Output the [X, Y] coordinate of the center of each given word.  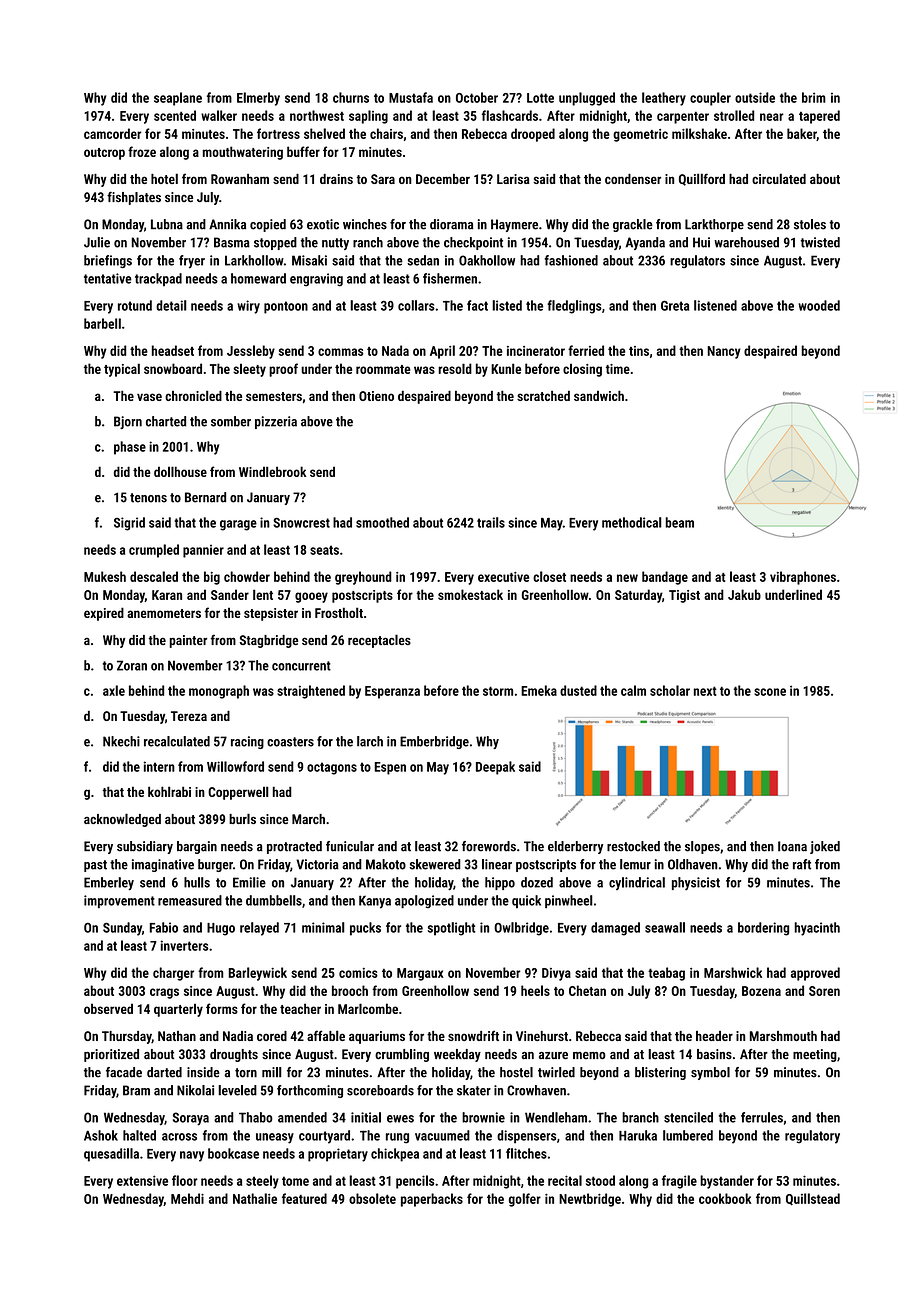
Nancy [724, 352]
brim [814, 97]
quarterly [178, 1010]
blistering [660, 1073]
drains [336, 179]
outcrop [104, 154]
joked [825, 847]
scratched [543, 396]
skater [474, 1090]
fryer [192, 262]
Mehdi [187, 1198]
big [212, 578]
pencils [415, 1182]
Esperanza [392, 692]
